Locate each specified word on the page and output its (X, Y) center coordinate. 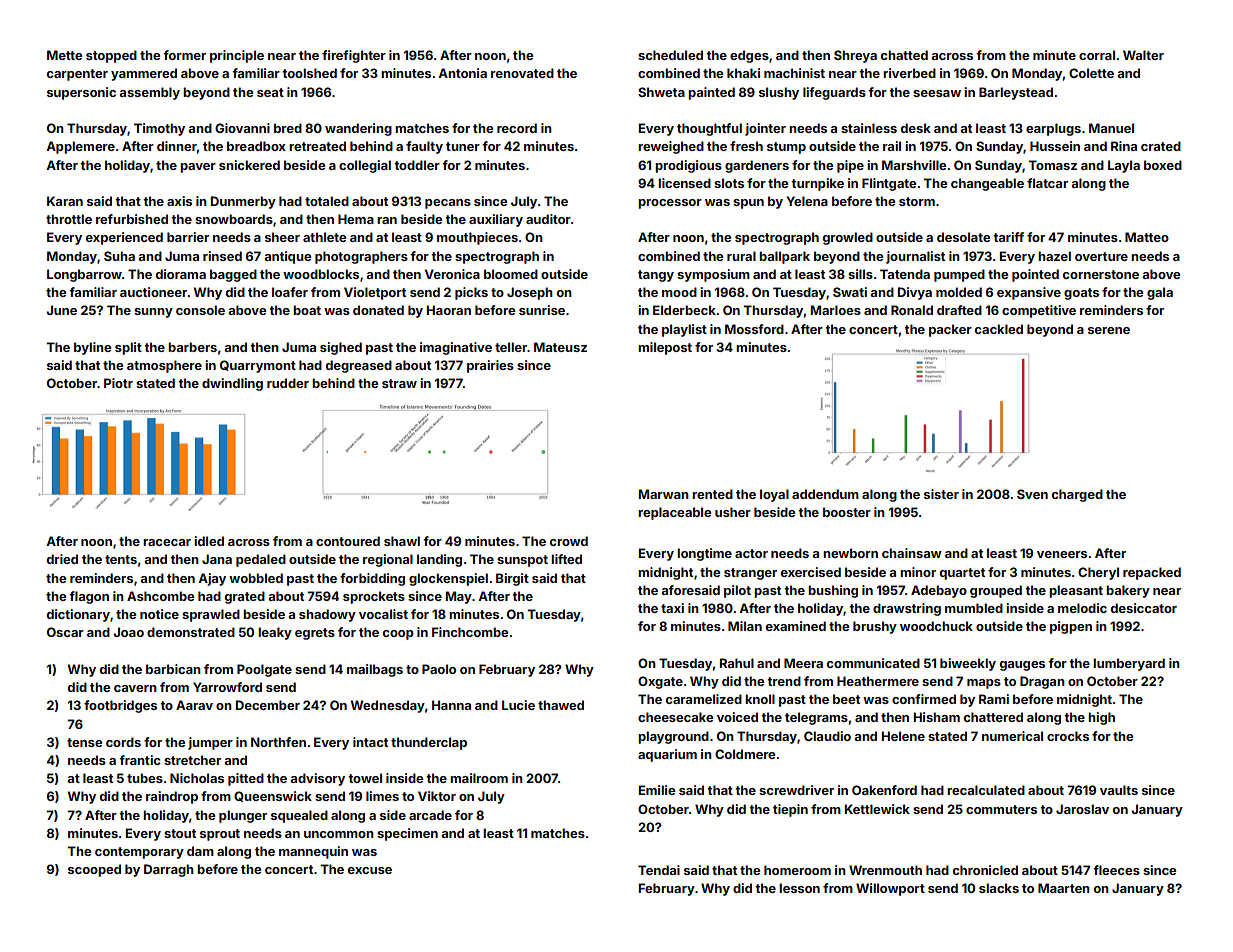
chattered (993, 717)
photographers (361, 257)
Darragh (169, 870)
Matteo (1147, 237)
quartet (962, 574)
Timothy (159, 129)
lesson (799, 888)
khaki (743, 73)
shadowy (327, 615)
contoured (348, 541)
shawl (402, 541)
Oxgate (660, 682)
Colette (1091, 73)
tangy (656, 276)
